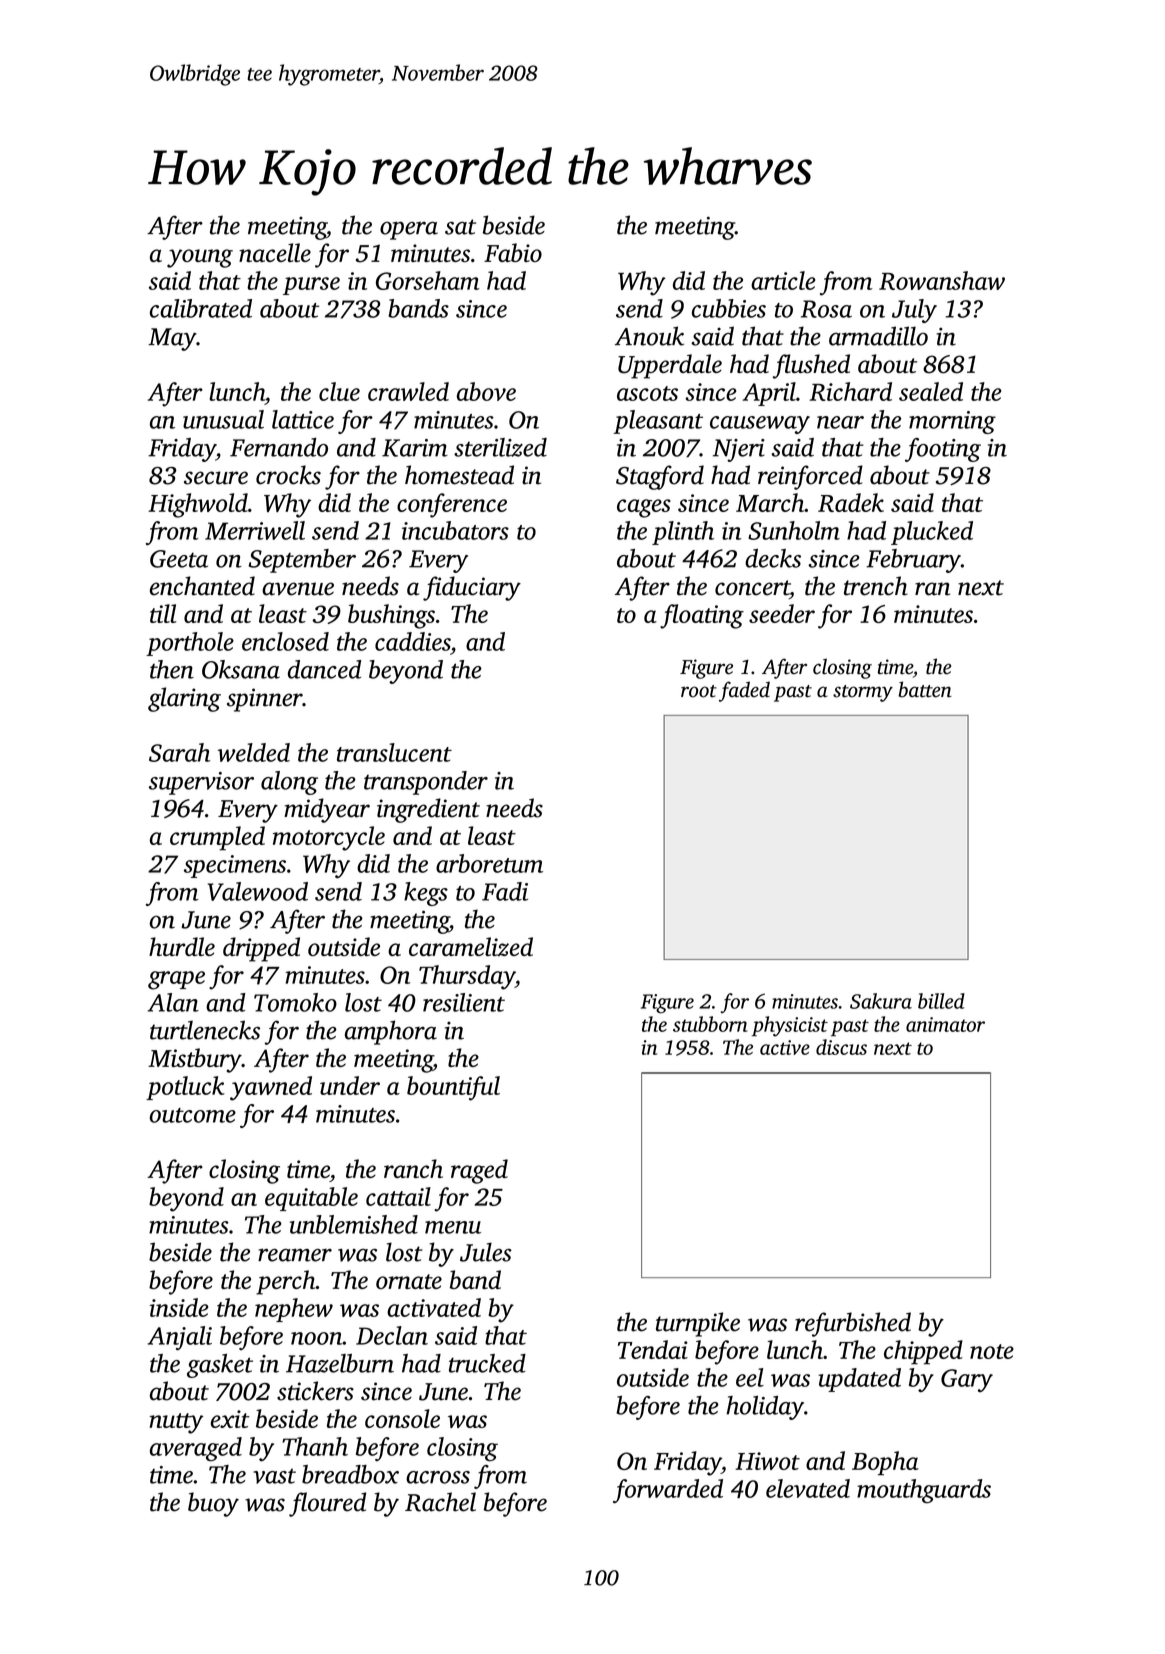 The image size is (1165, 1654). What do you see at coordinates (453, 1088) in the image?
I see `bountiful` at bounding box center [453, 1088].
